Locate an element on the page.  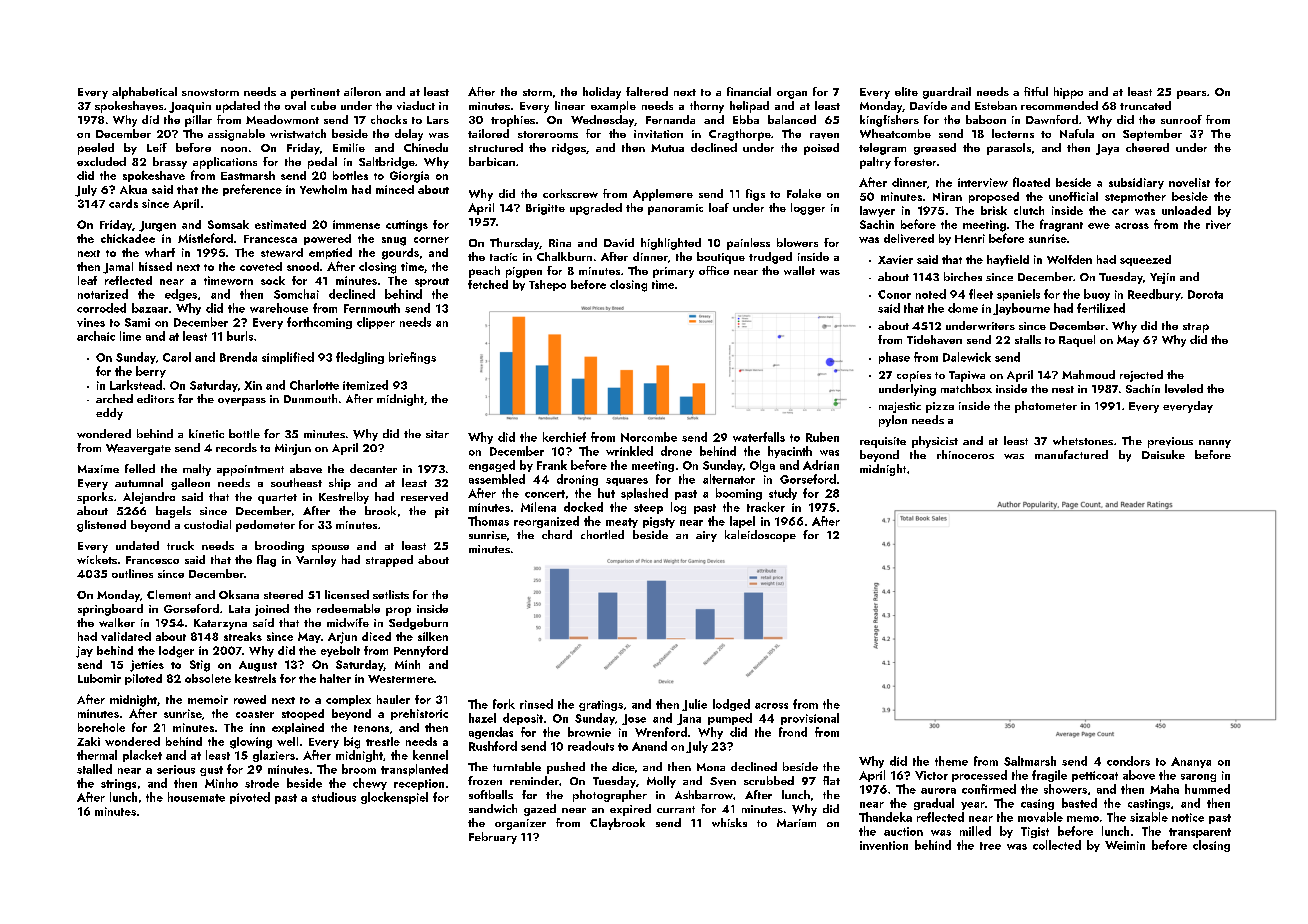
undated is located at coordinates (137, 545).
